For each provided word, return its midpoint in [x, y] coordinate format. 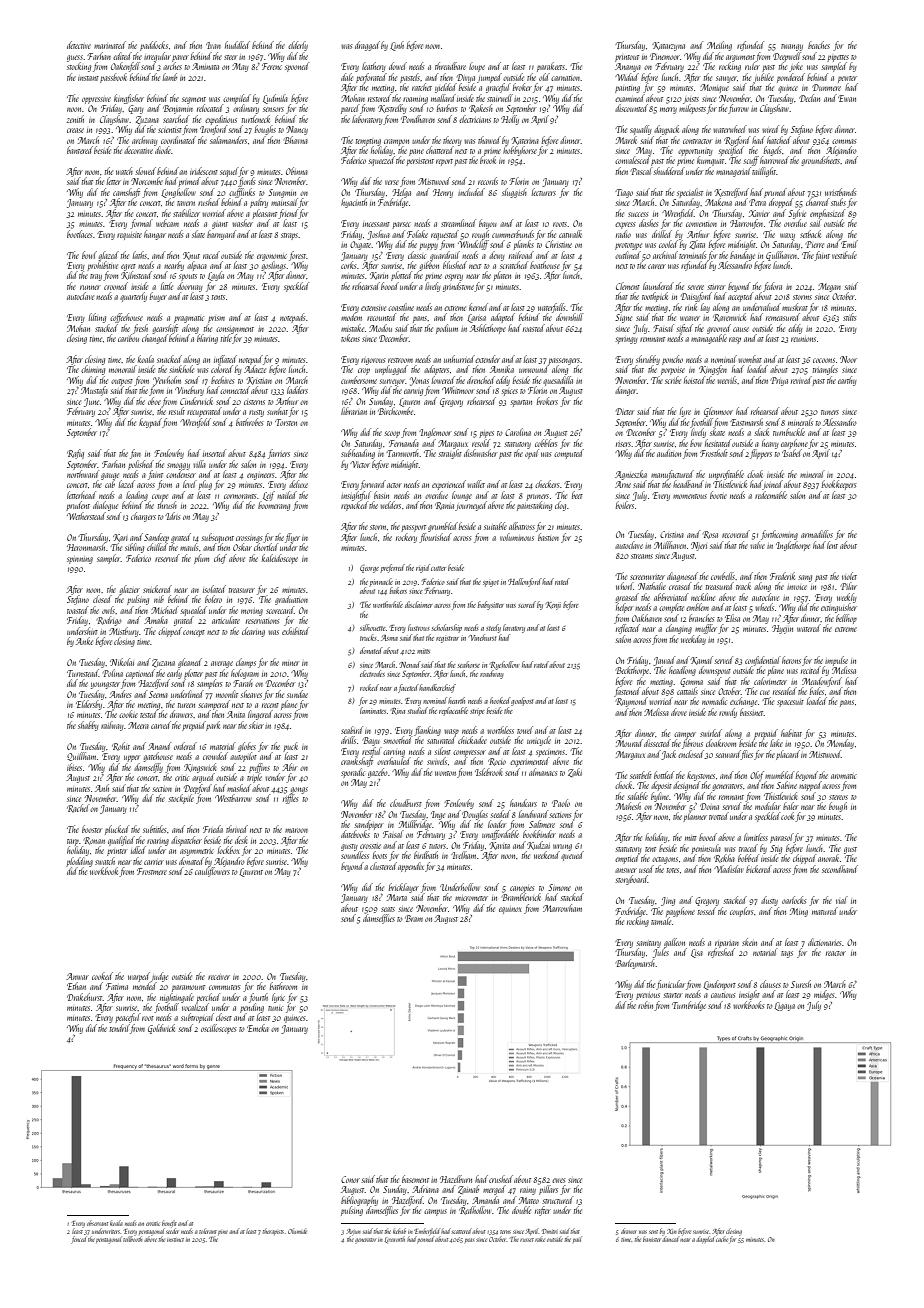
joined [773, 485]
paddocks [154, 46]
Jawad [664, 661]
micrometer [471, 898]
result [177, 411]
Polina [113, 673]
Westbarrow [233, 798]
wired [770, 129]
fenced [79, 1240]
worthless [500, 730]
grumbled [443, 527]
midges [824, 995]
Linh [397, 46]
